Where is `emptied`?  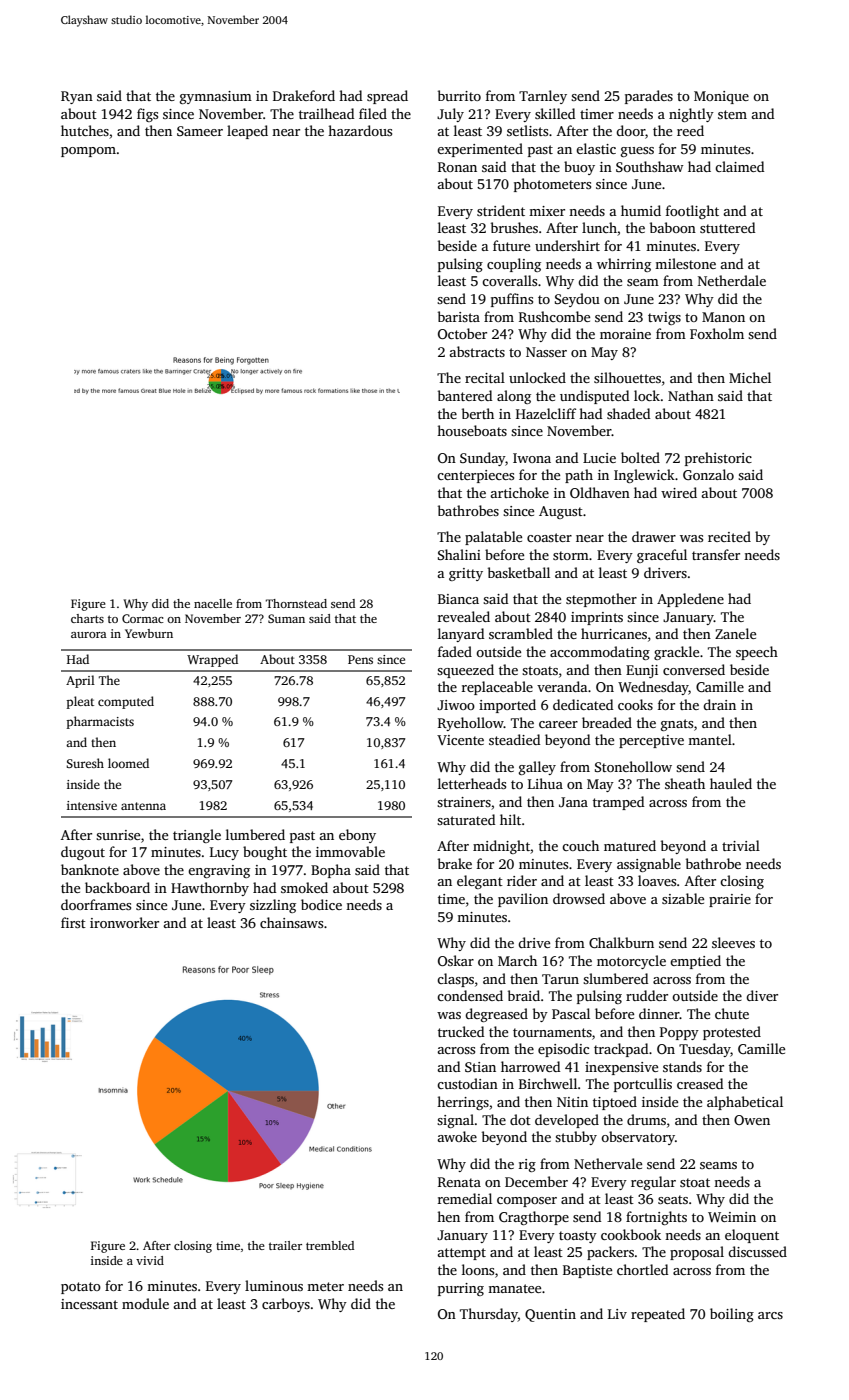
emptied is located at coordinates (695, 962).
